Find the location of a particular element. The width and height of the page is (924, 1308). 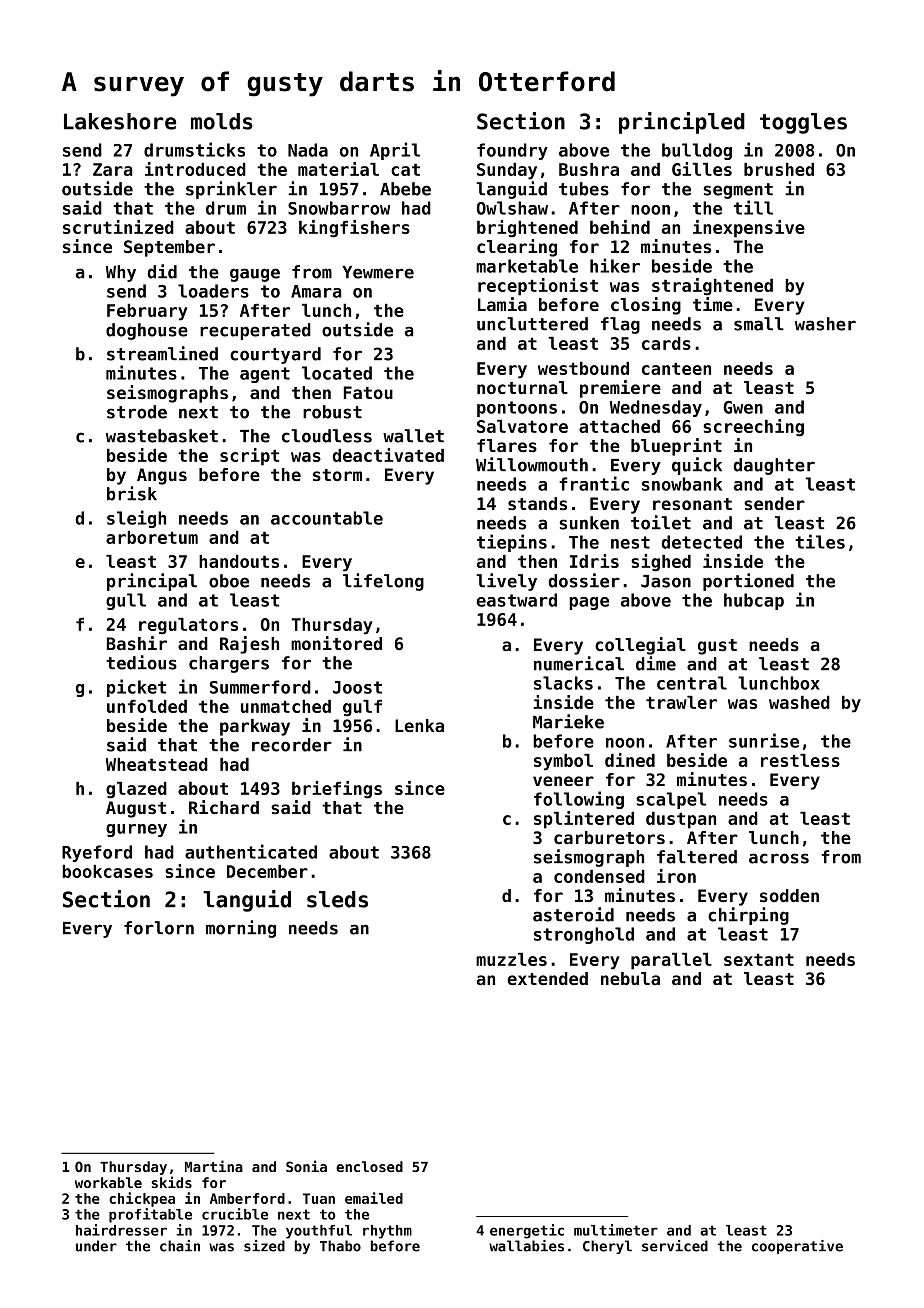

energetic is located at coordinates (527, 1231).
